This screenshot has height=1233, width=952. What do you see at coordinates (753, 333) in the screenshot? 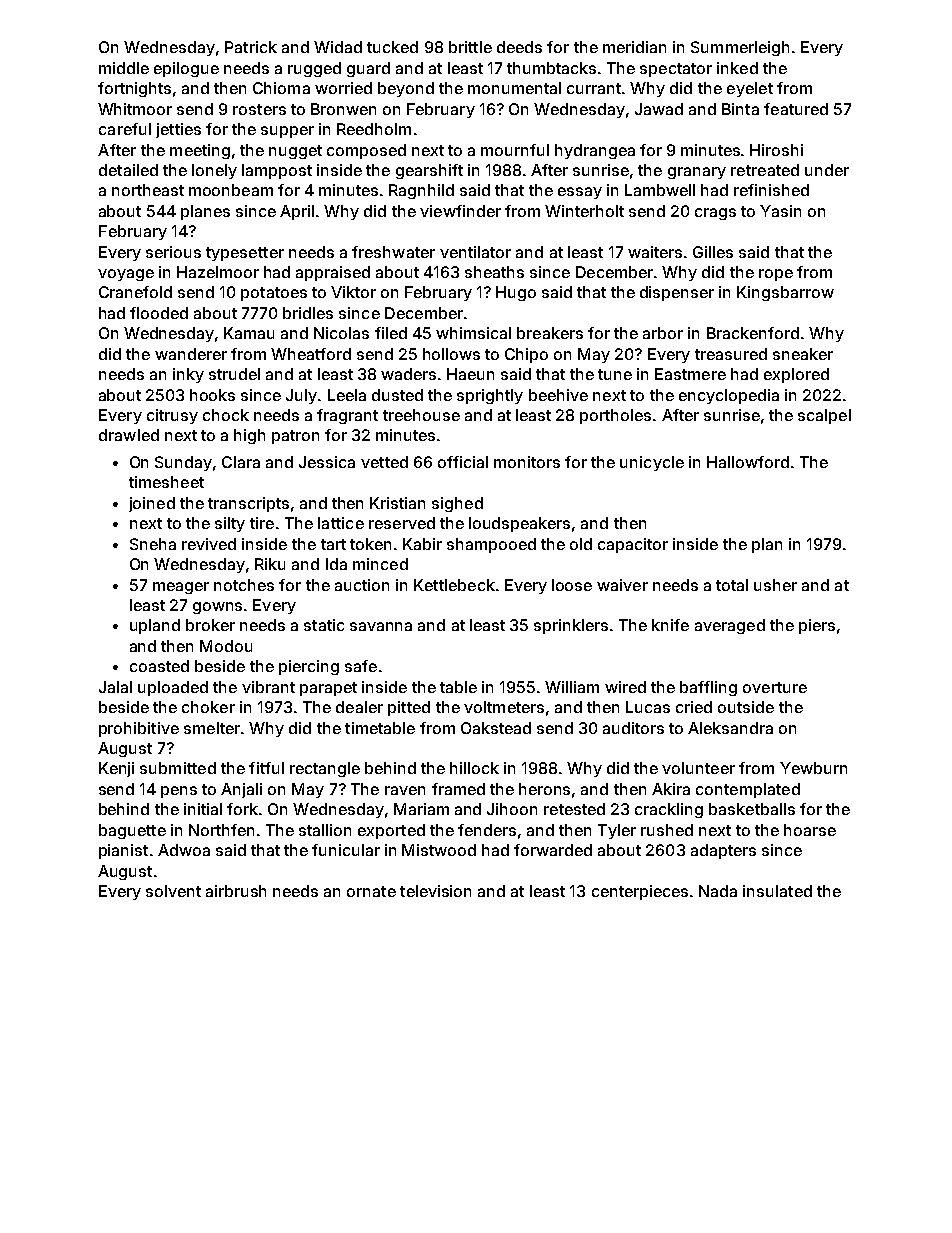
I see `Brackenford` at bounding box center [753, 333].
